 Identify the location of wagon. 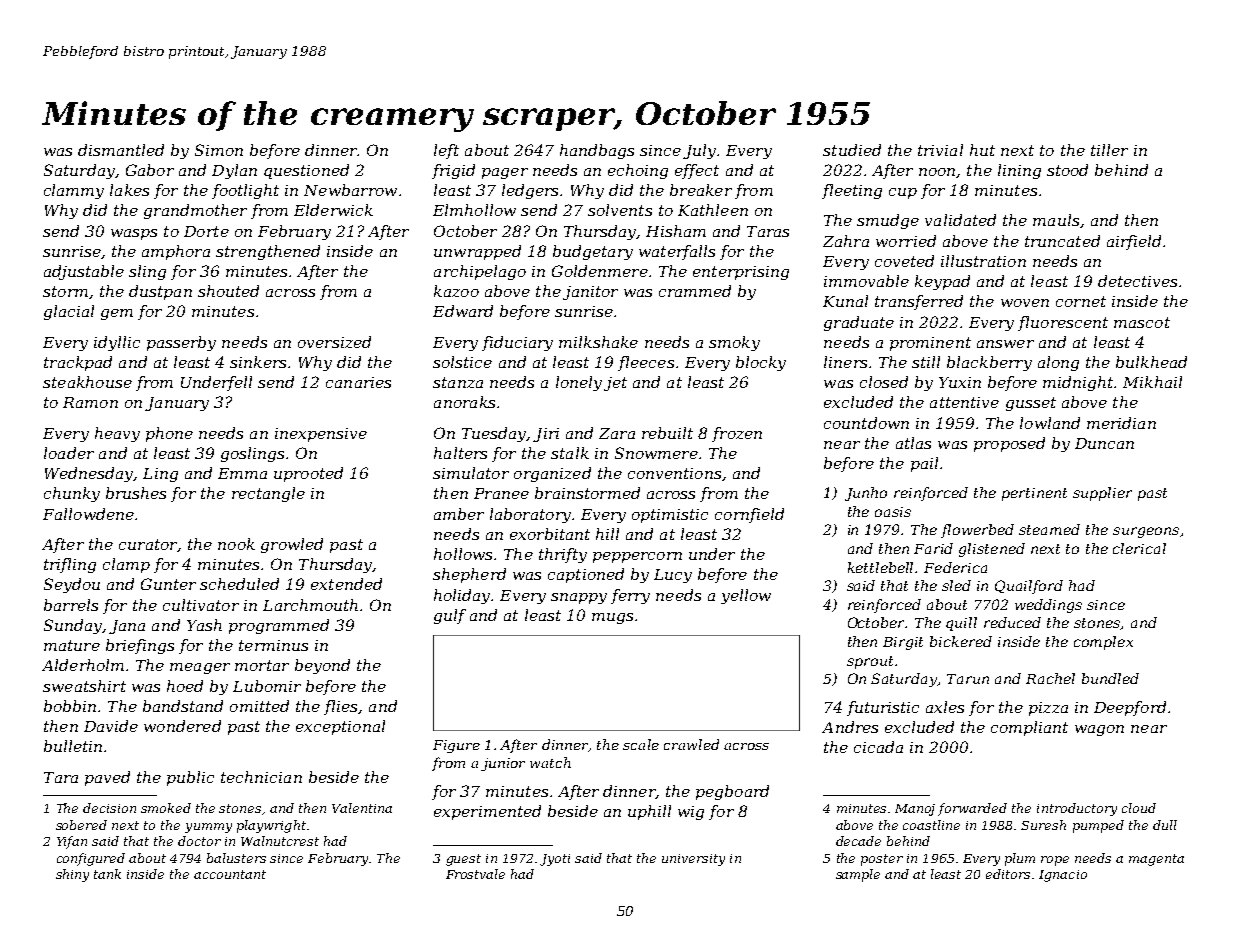
(1099, 730).
